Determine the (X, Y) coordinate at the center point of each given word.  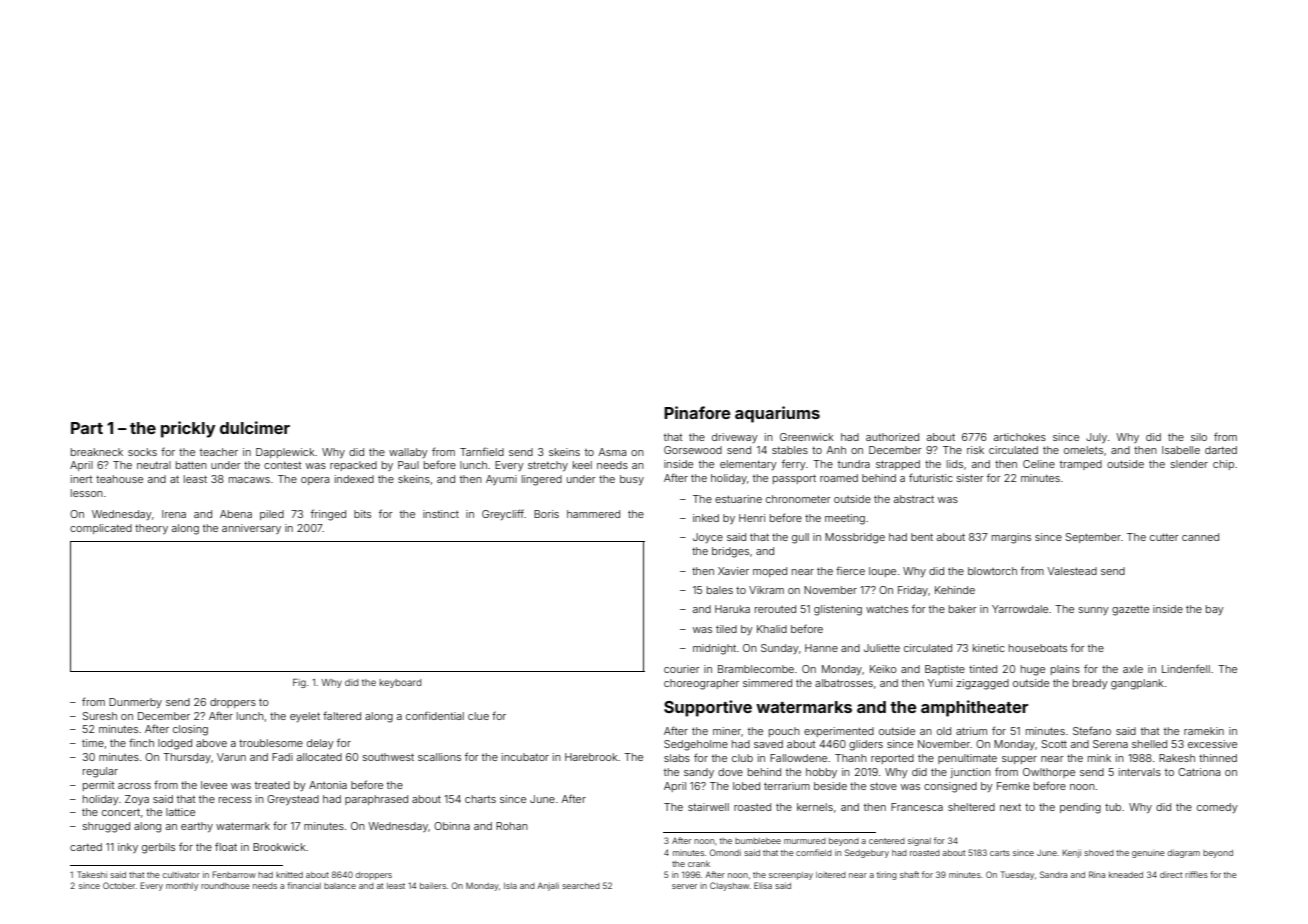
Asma (612, 452)
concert (121, 812)
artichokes (1020, 437)
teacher (219, 452)
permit (98, 786)
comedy (1217, 808)
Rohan (512, 826)
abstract (914, 499)
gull (800, 538)
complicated (101, 529)
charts (480, 799)
